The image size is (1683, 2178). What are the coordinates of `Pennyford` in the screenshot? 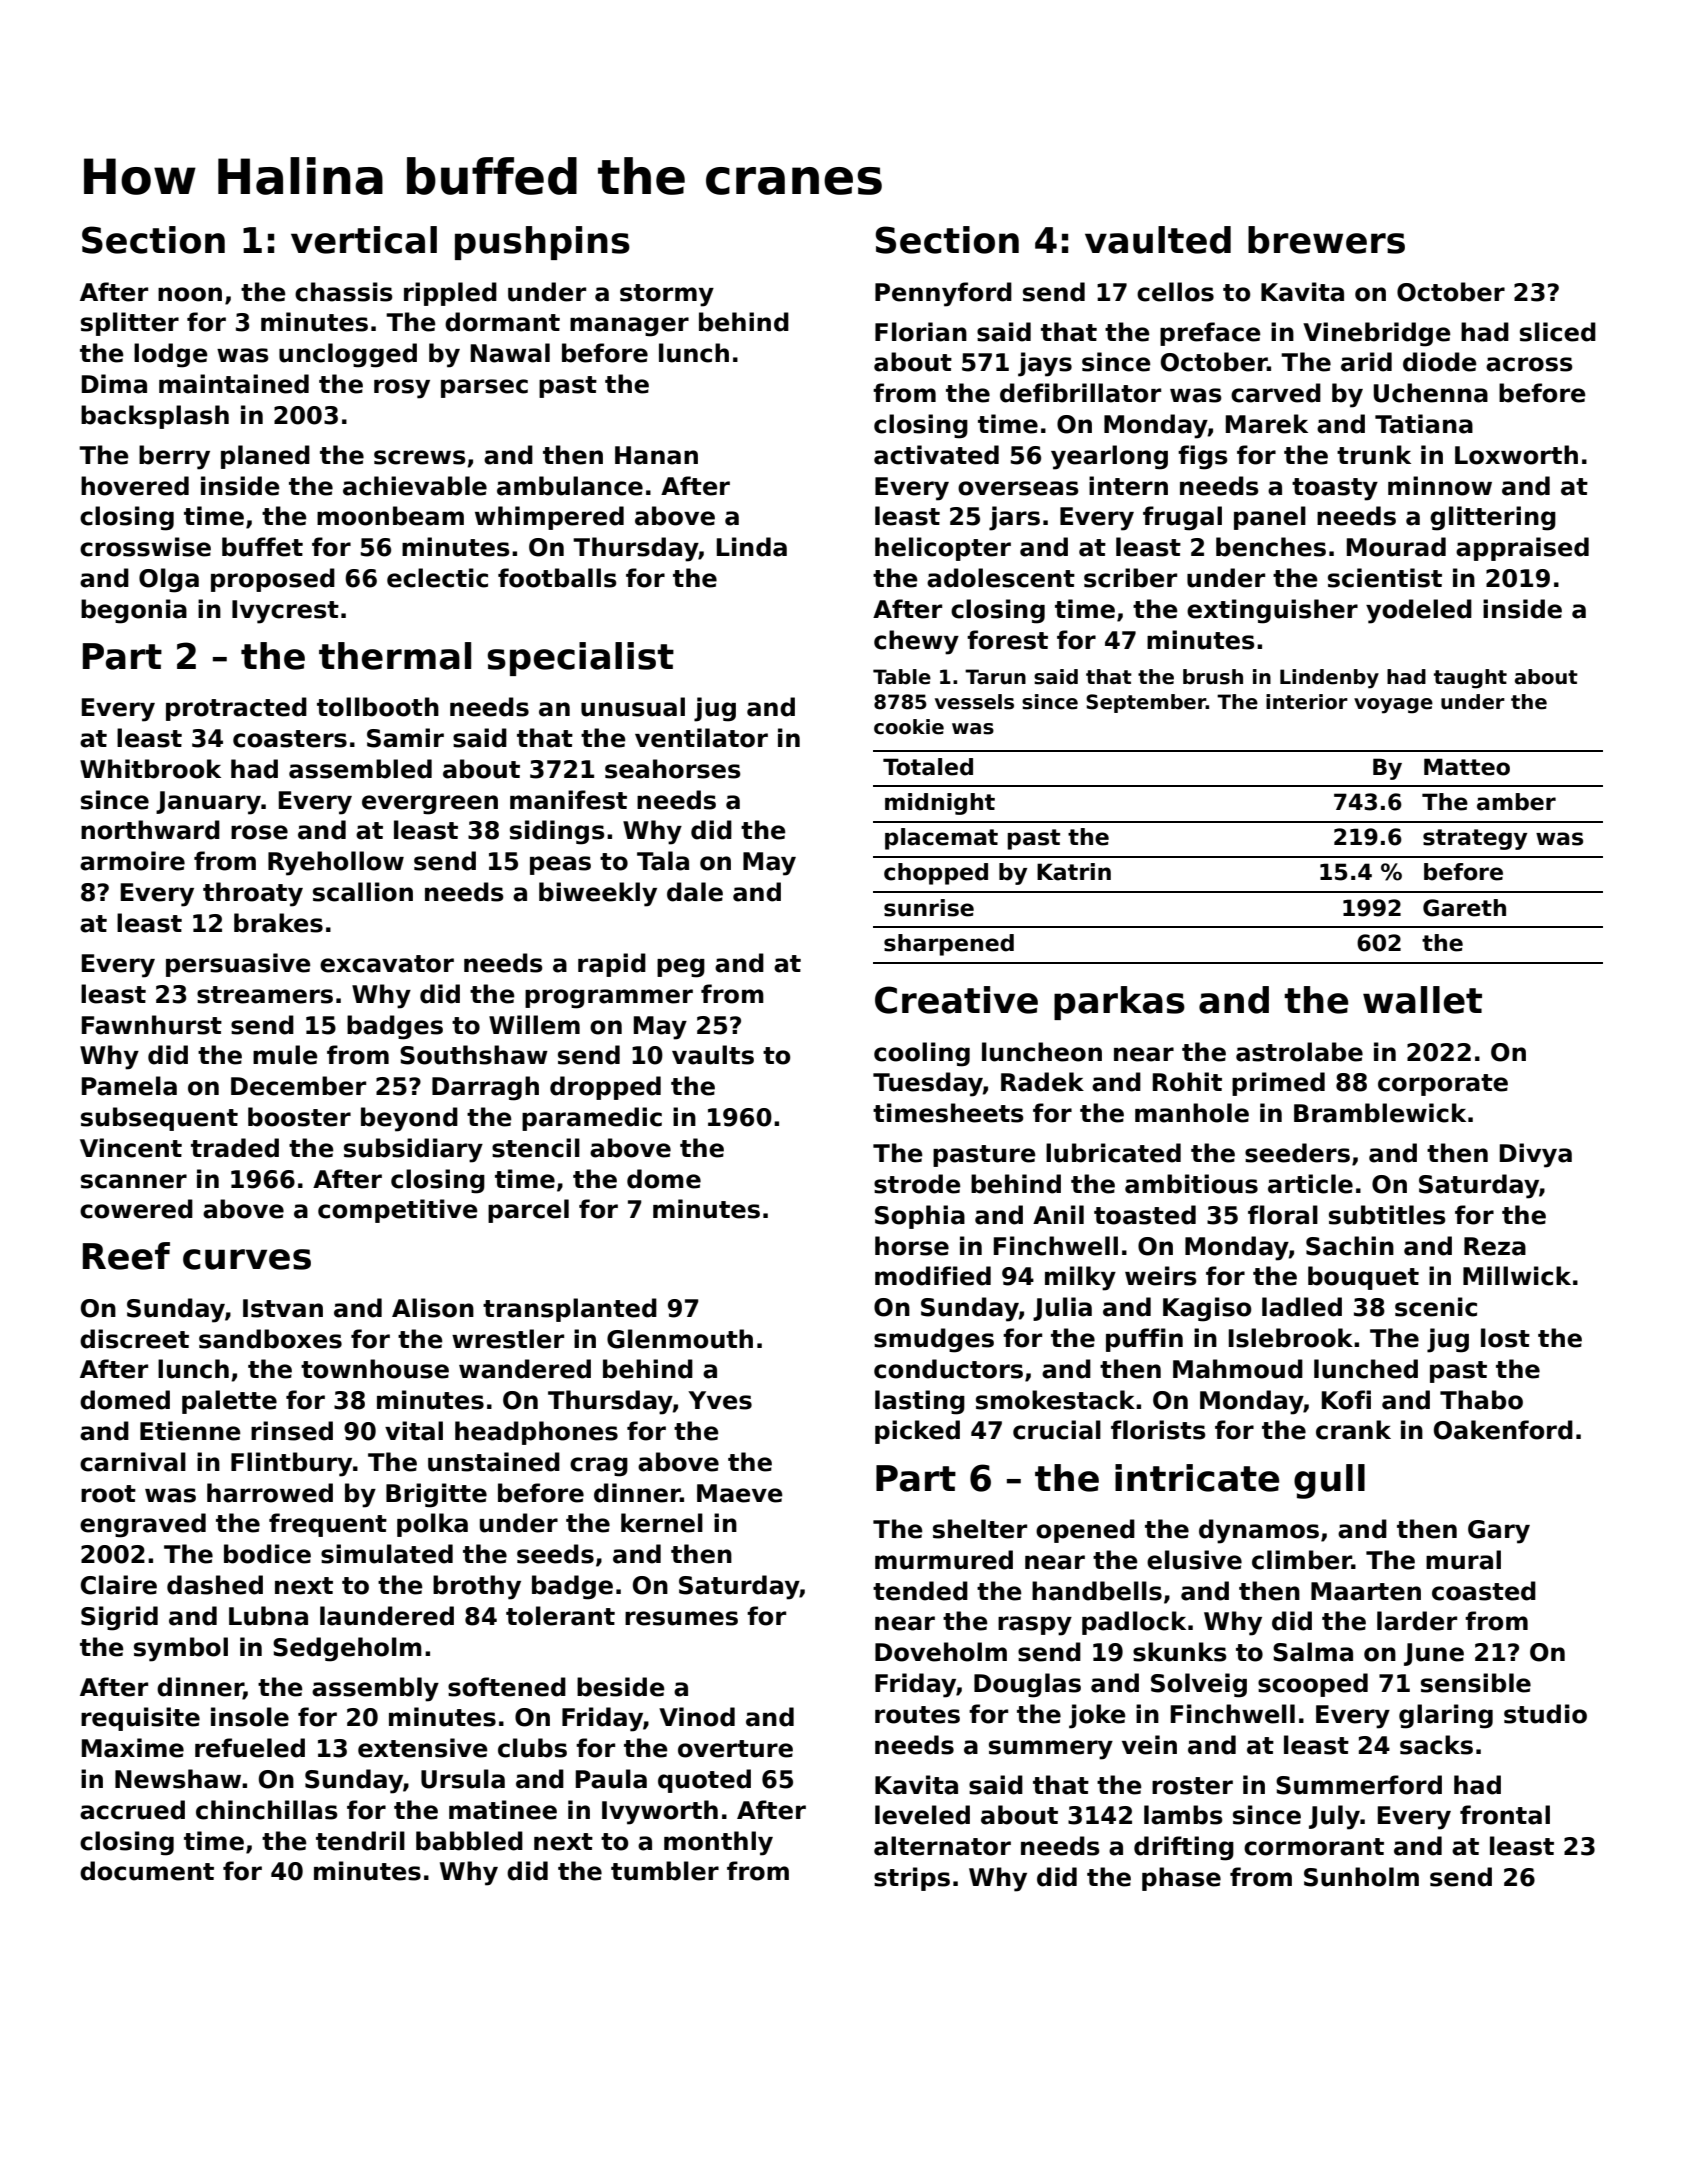 It's located at (943, 294).
